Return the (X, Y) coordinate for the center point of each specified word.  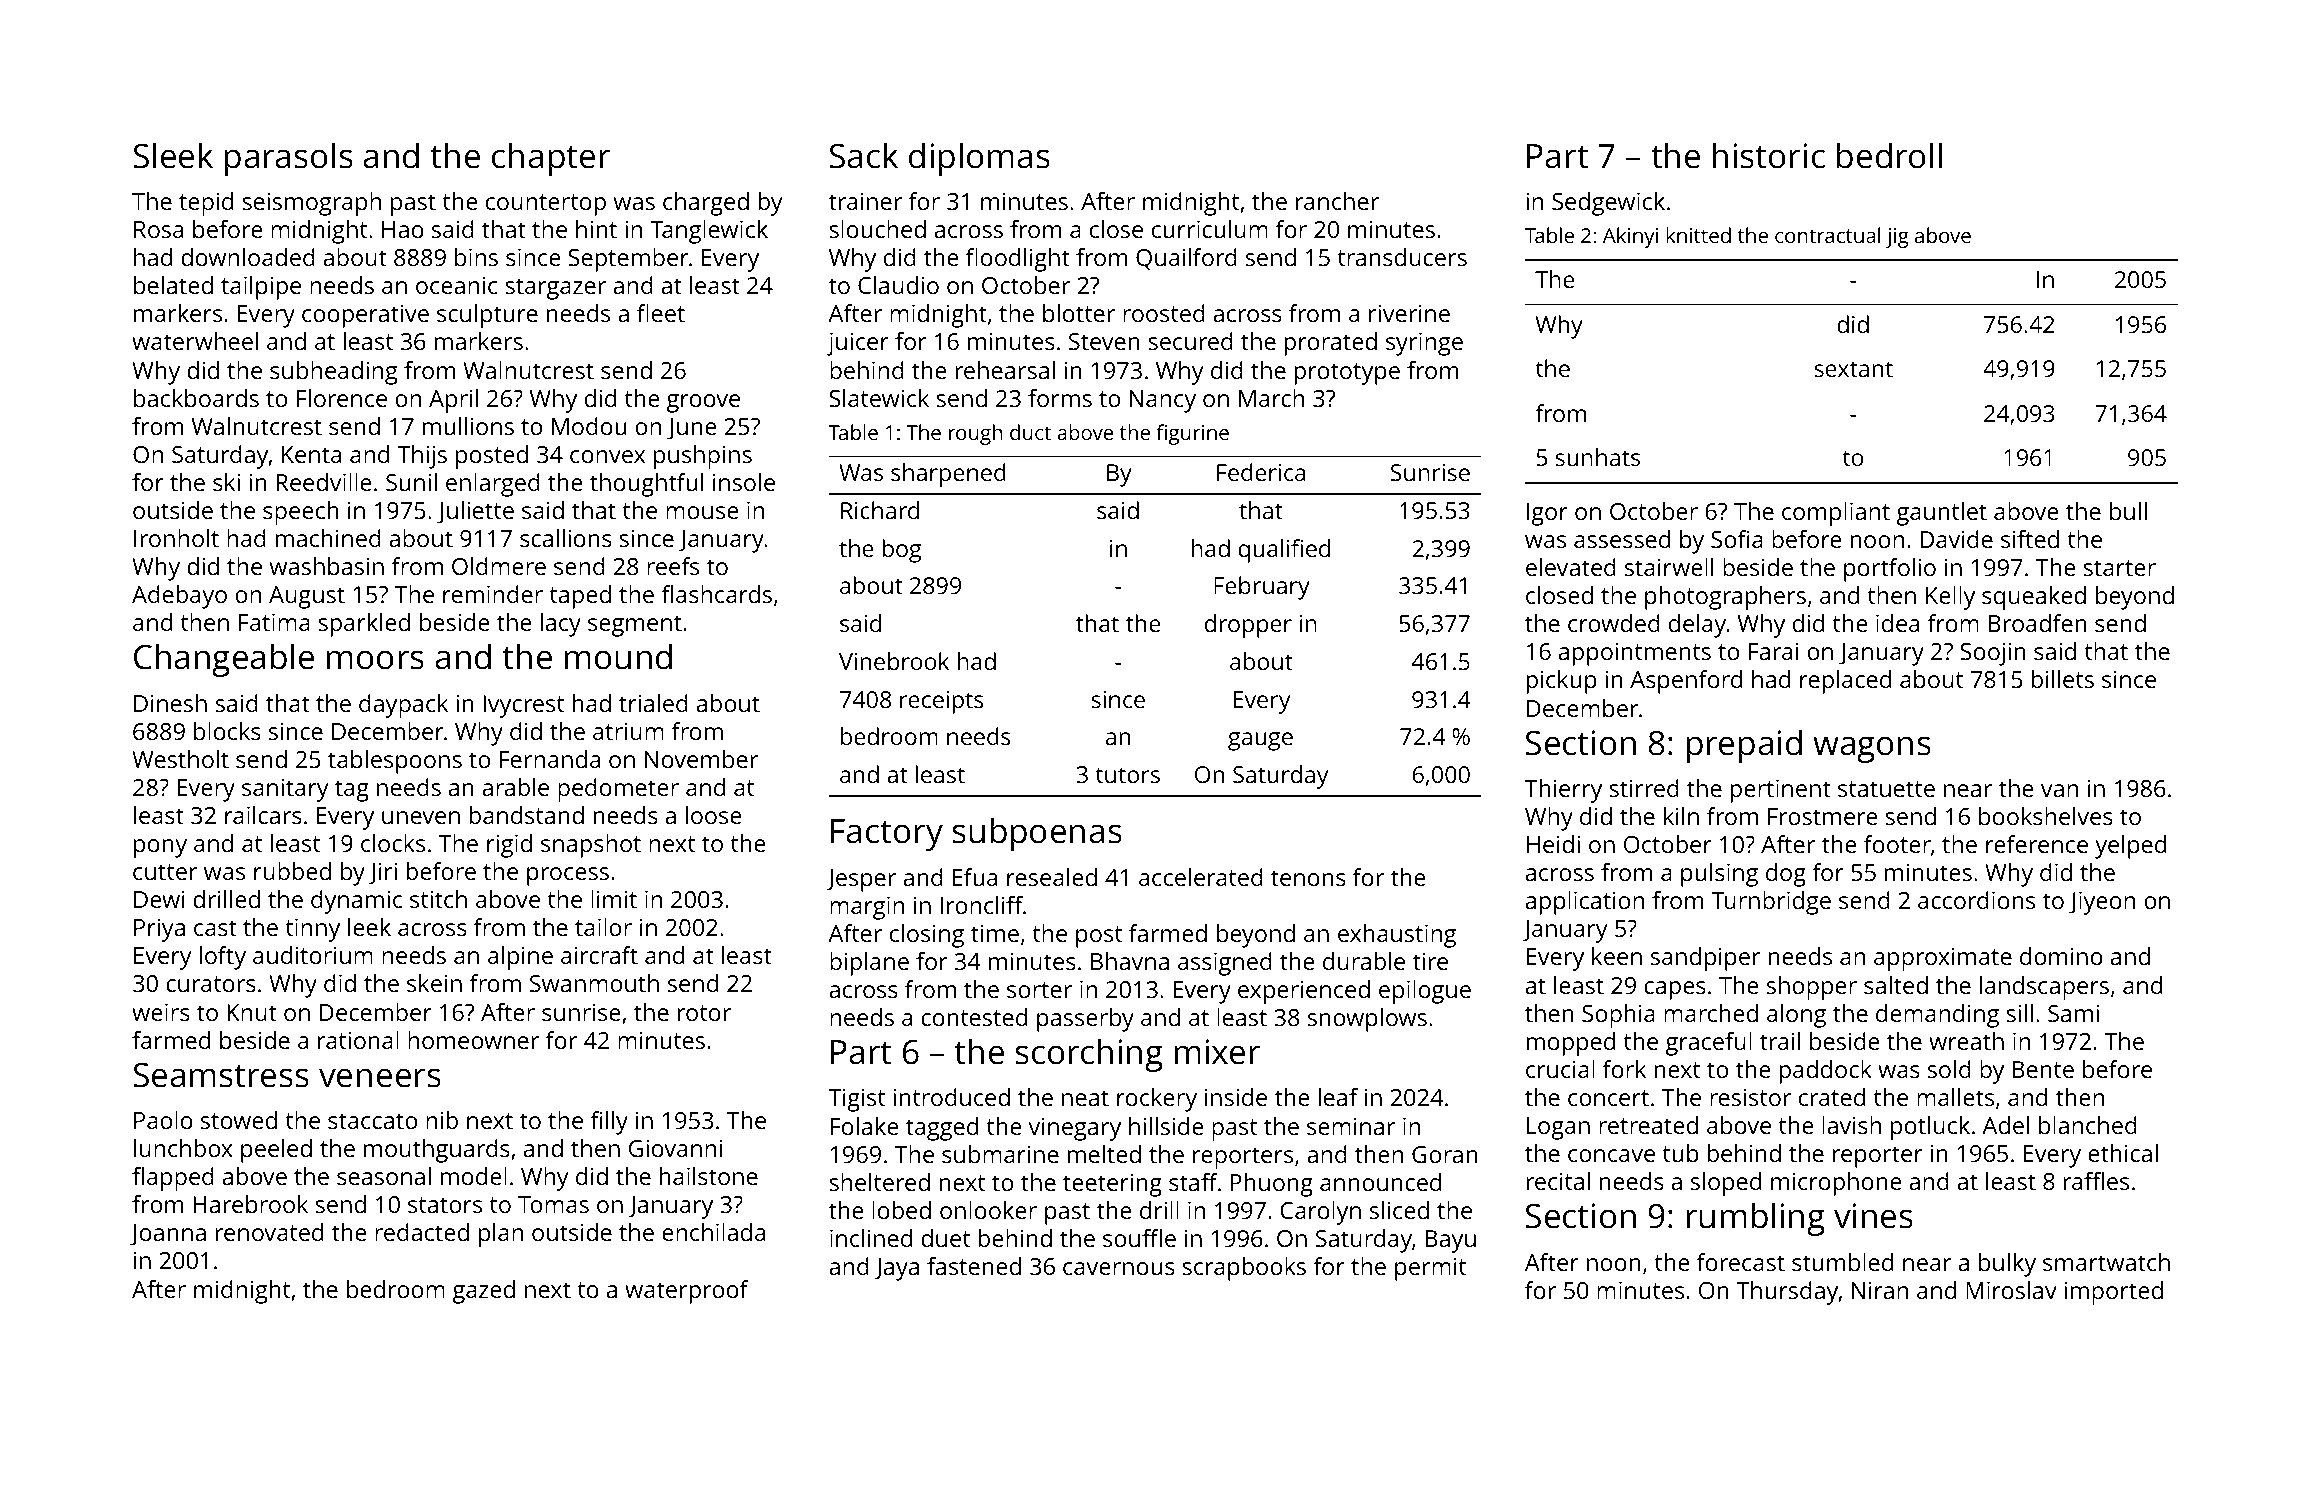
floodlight (1018, 260)
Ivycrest (523, 706)
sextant (1853, 369)
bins (476, 257)
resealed (1052, 877)
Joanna (168, 1235)
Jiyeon (2102, 903)
